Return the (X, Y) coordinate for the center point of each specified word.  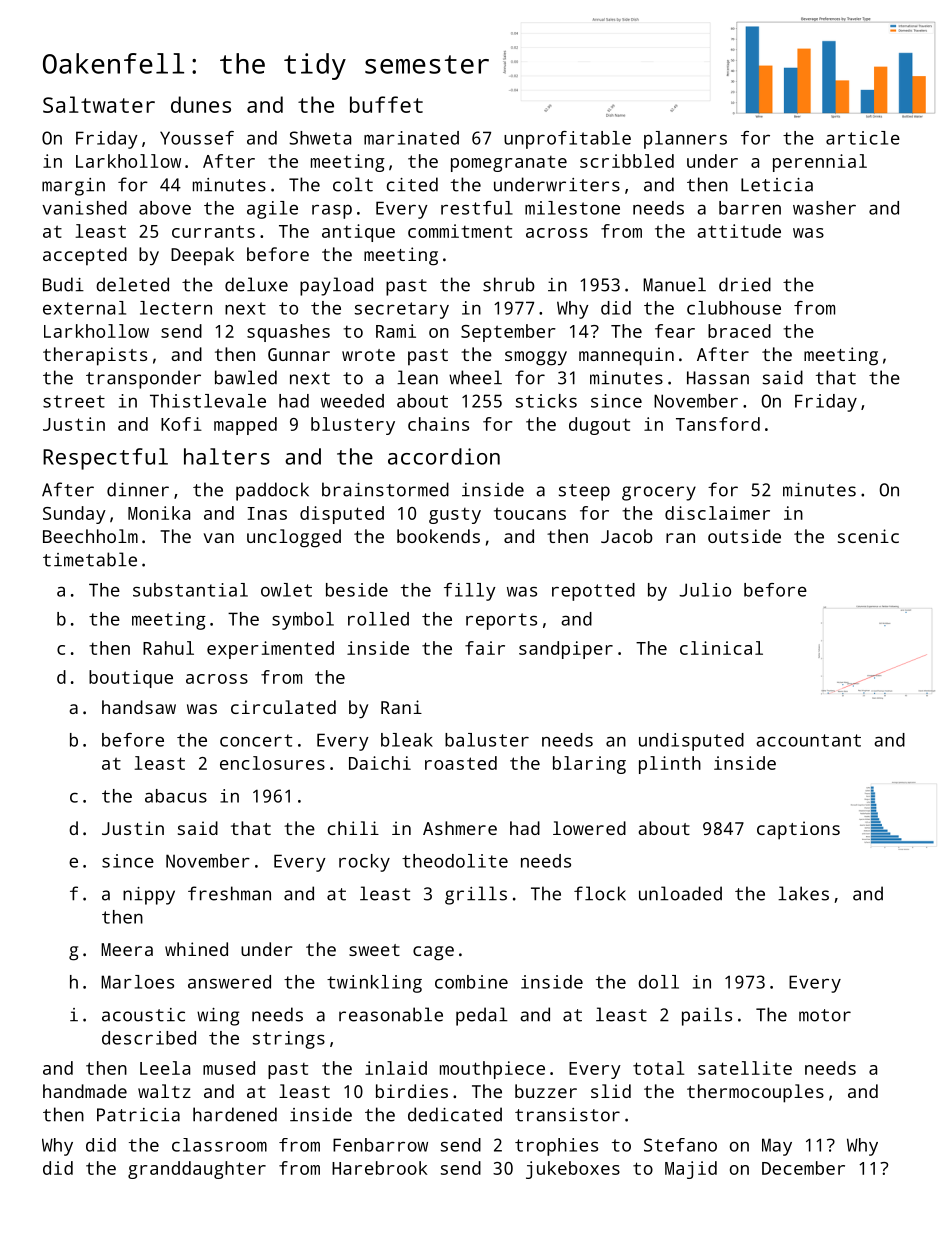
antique (358, 233)
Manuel (674, 284)
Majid (691, 1170)
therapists (95, 356)
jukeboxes (573, 1170)
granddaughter (197, 1170)
